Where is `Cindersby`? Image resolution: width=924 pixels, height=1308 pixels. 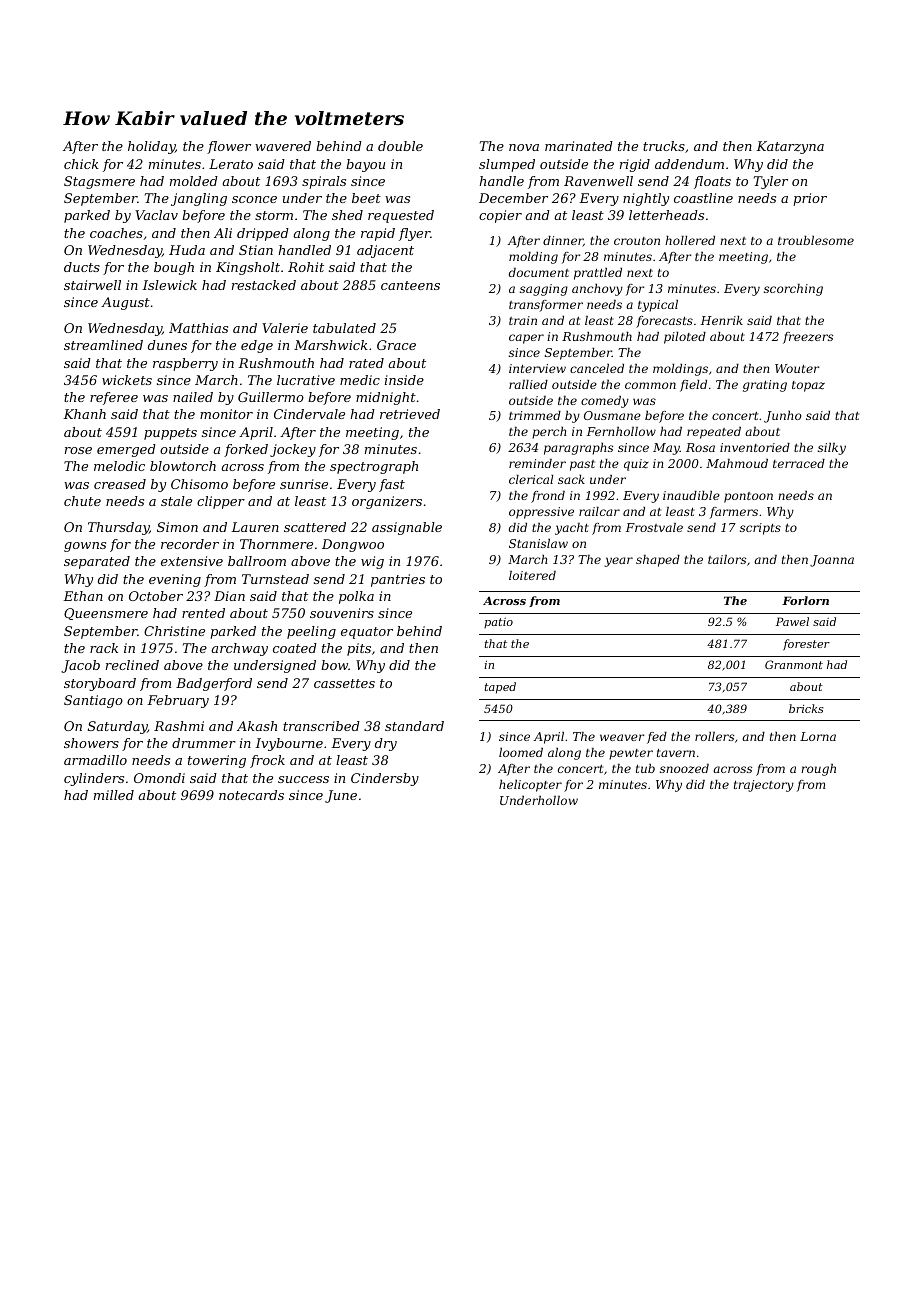 Cindersby is located at coordinates (385, 779).
